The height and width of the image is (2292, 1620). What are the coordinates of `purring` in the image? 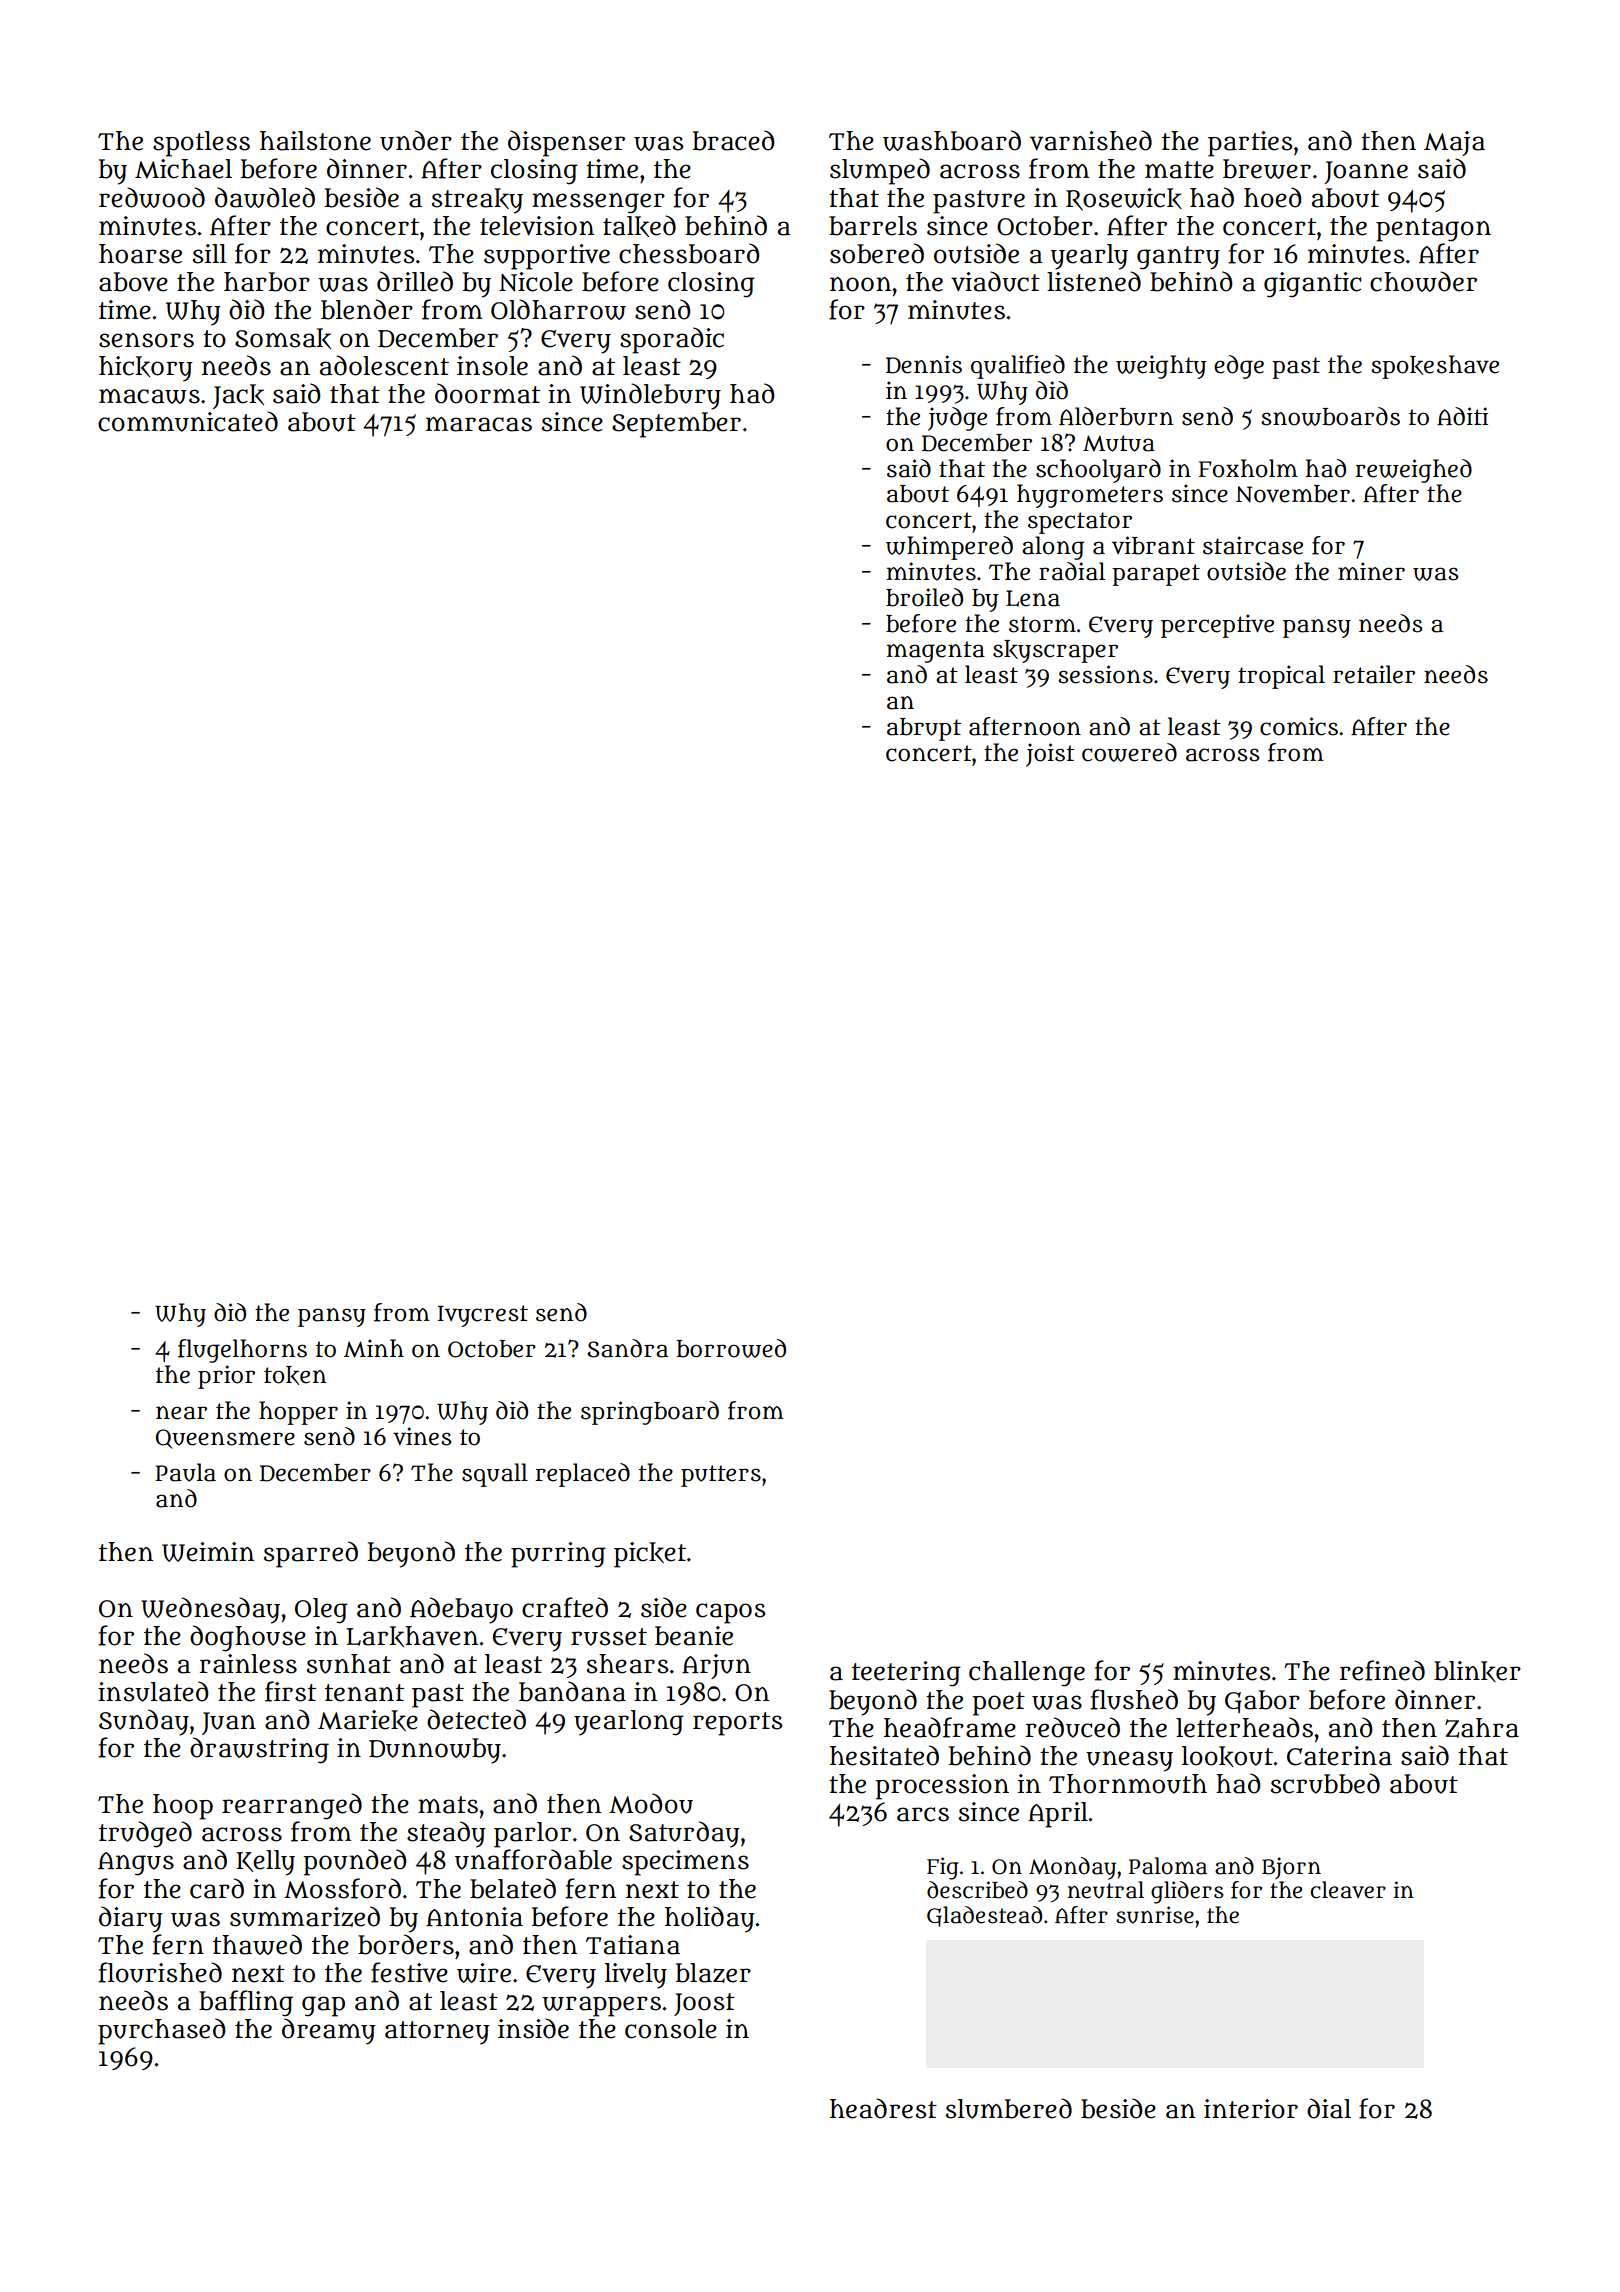 It's located at (558, 1555).
